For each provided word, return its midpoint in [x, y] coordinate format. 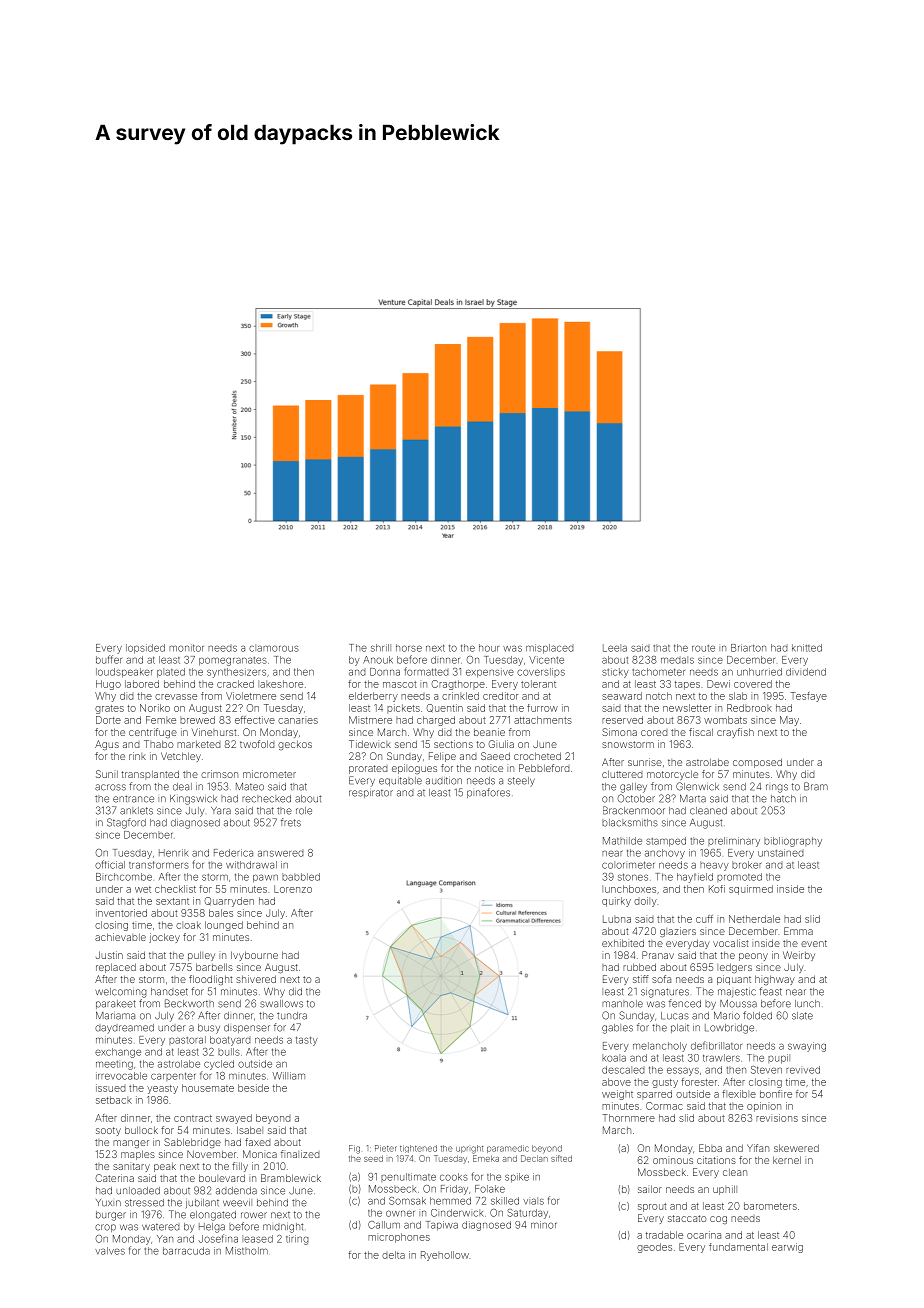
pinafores [488, 793]
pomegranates [233, 661]
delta [393, 1255]
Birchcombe [124, 877]
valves [110, 1251]
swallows [281, 1004]
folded [757, 1015]
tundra [292, 1016]
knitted [807, 648]
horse [409, 648]
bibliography [793, 842]
